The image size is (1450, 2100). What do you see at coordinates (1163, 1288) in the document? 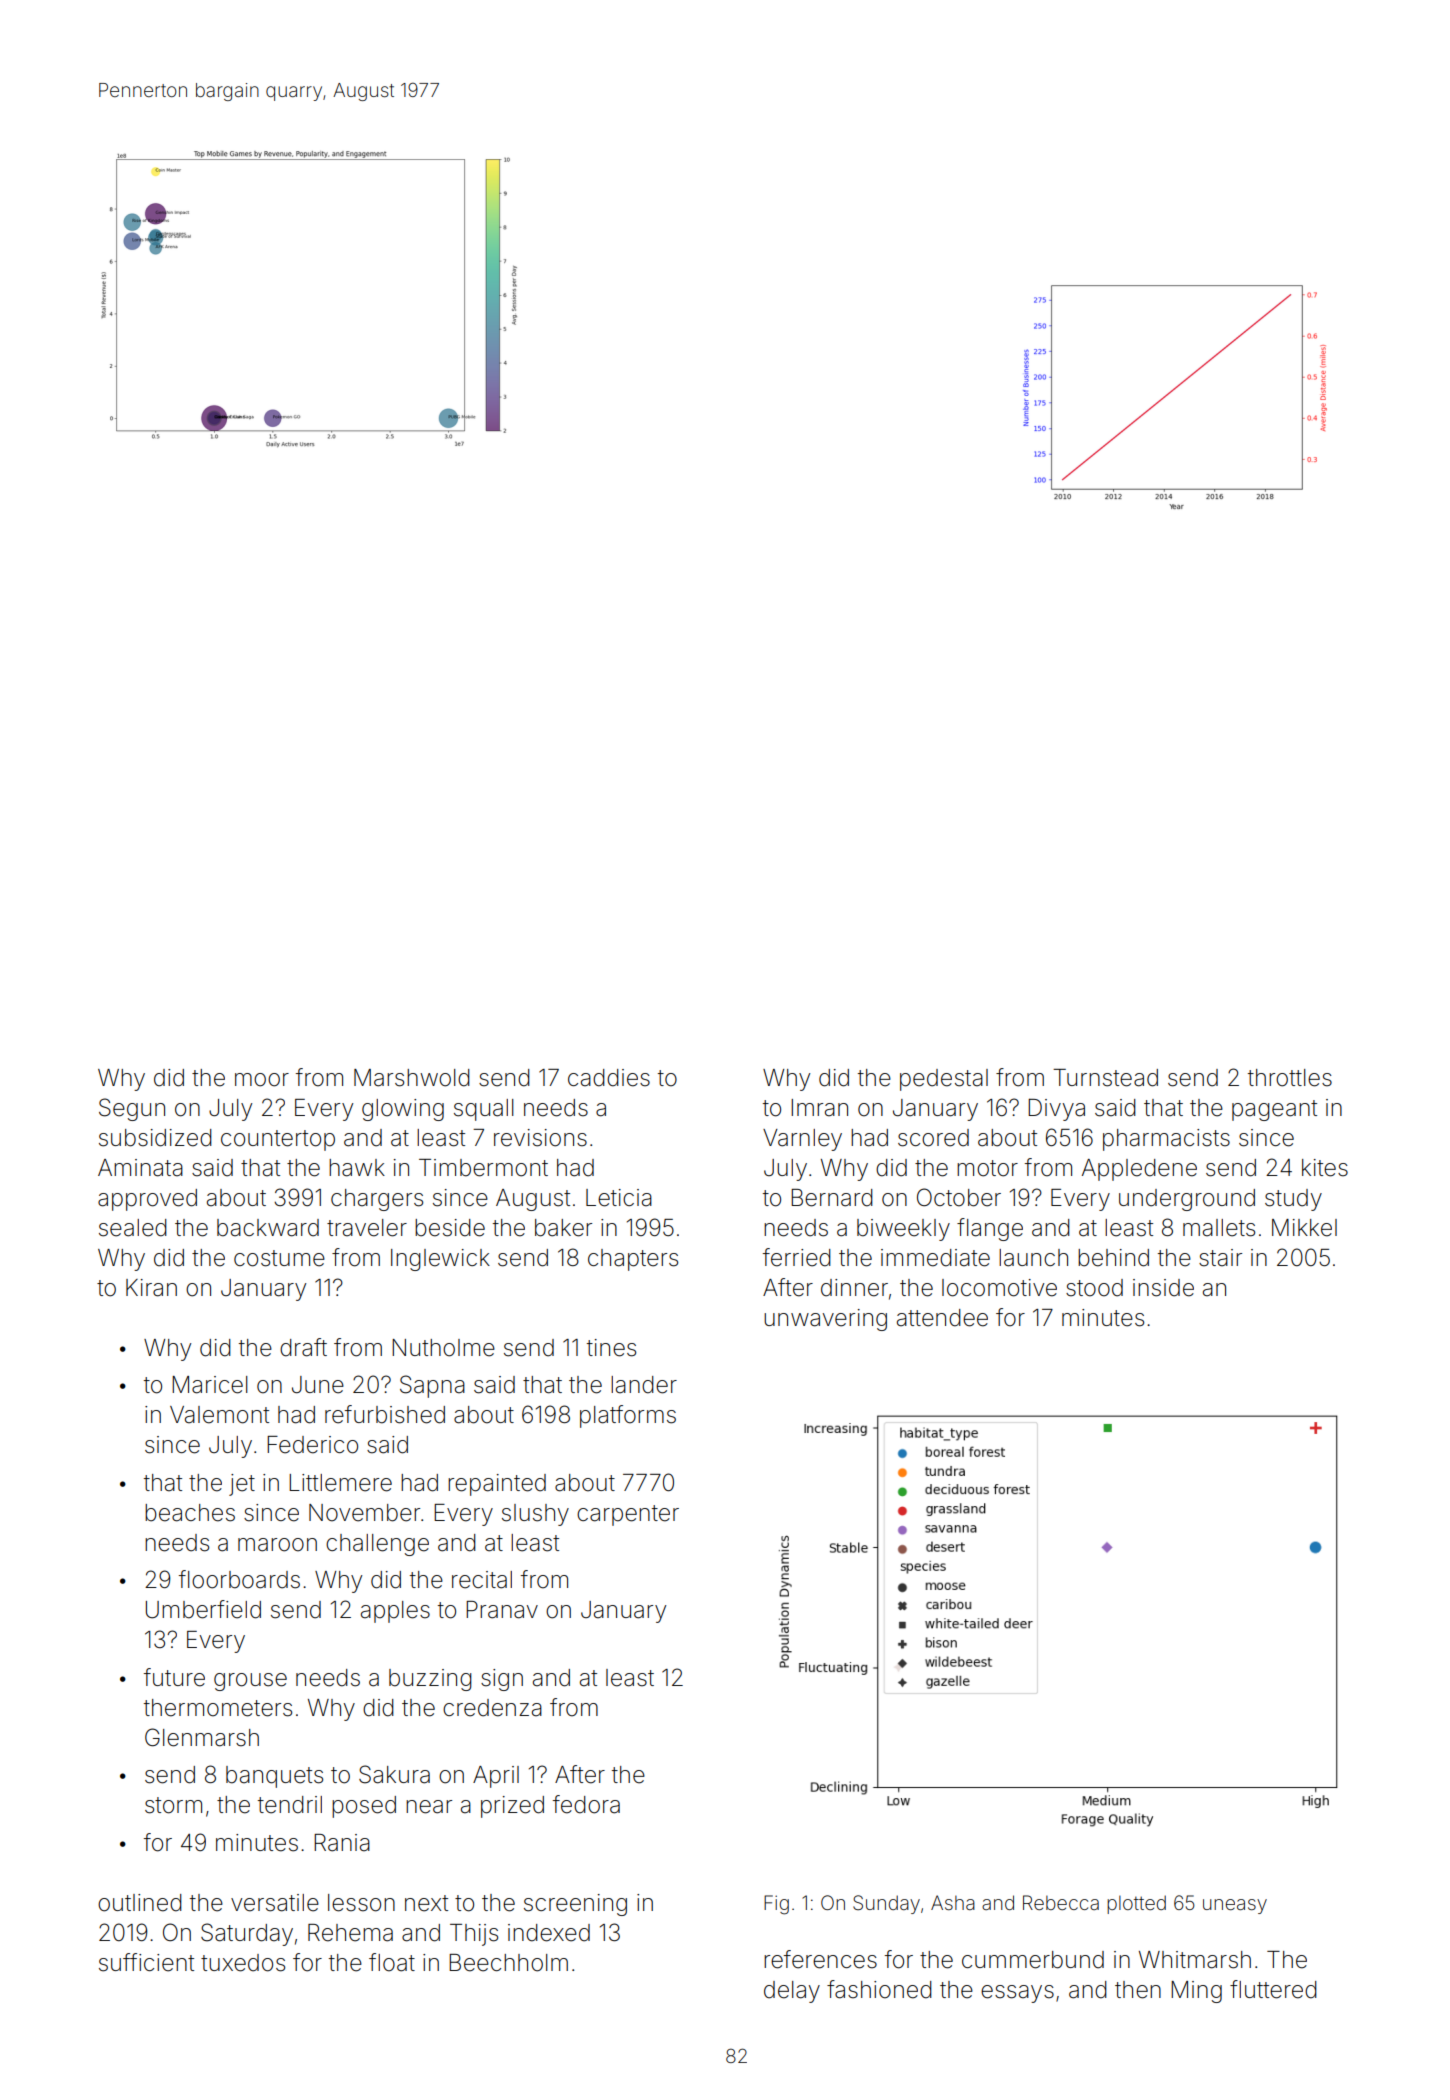
I see `inside` at bounding box center [1163, 1288].
